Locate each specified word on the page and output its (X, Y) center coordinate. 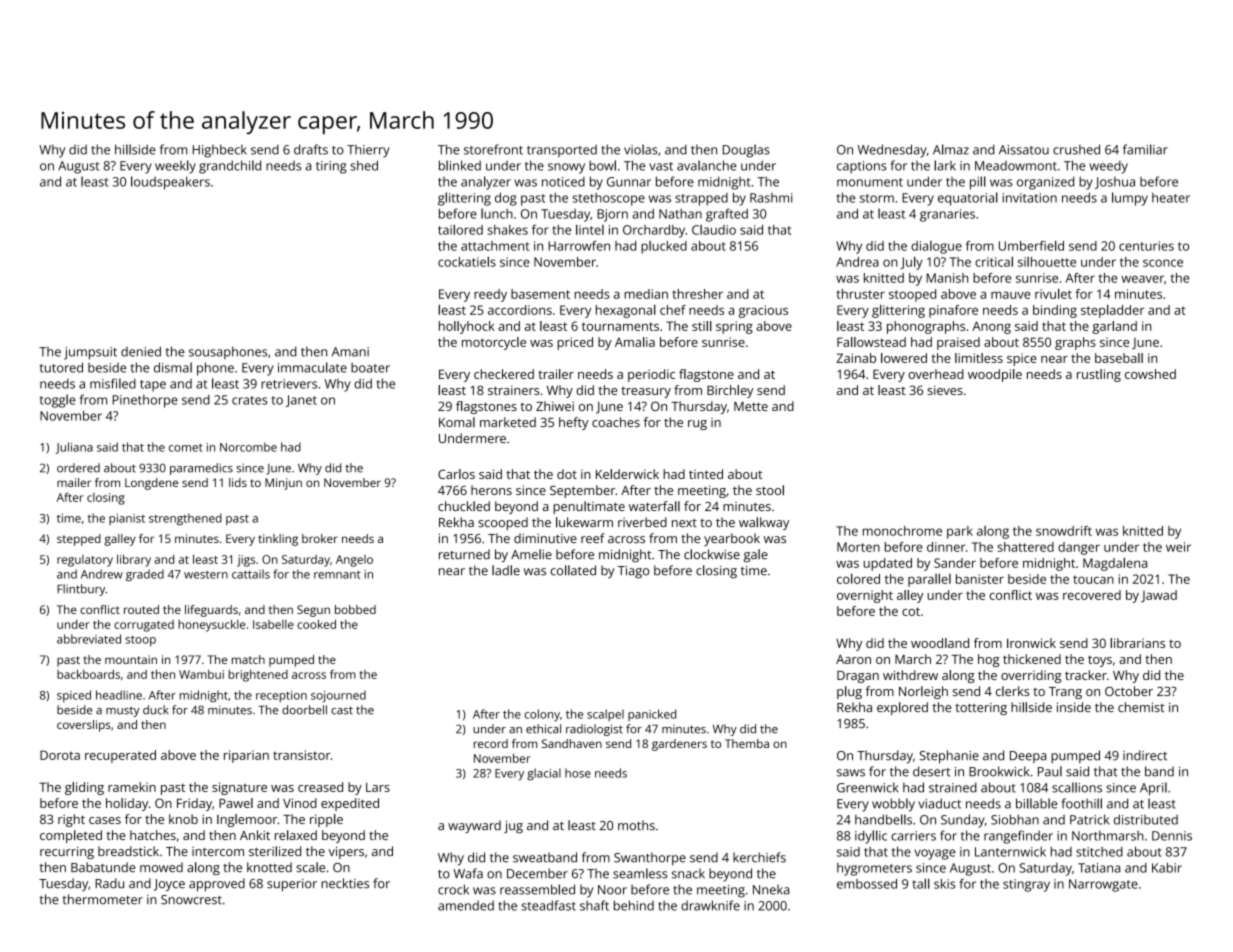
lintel (590, 229)
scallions (1077, 787)
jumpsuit (90, 353)
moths (636, 825)
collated (573, 570)
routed (141, 609)
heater (1171, 198)
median (646, 294)
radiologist (594, 730)
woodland (940, 643)
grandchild (230, 167)
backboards (88, 674)
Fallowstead (871, 342)
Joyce (169, 885)
